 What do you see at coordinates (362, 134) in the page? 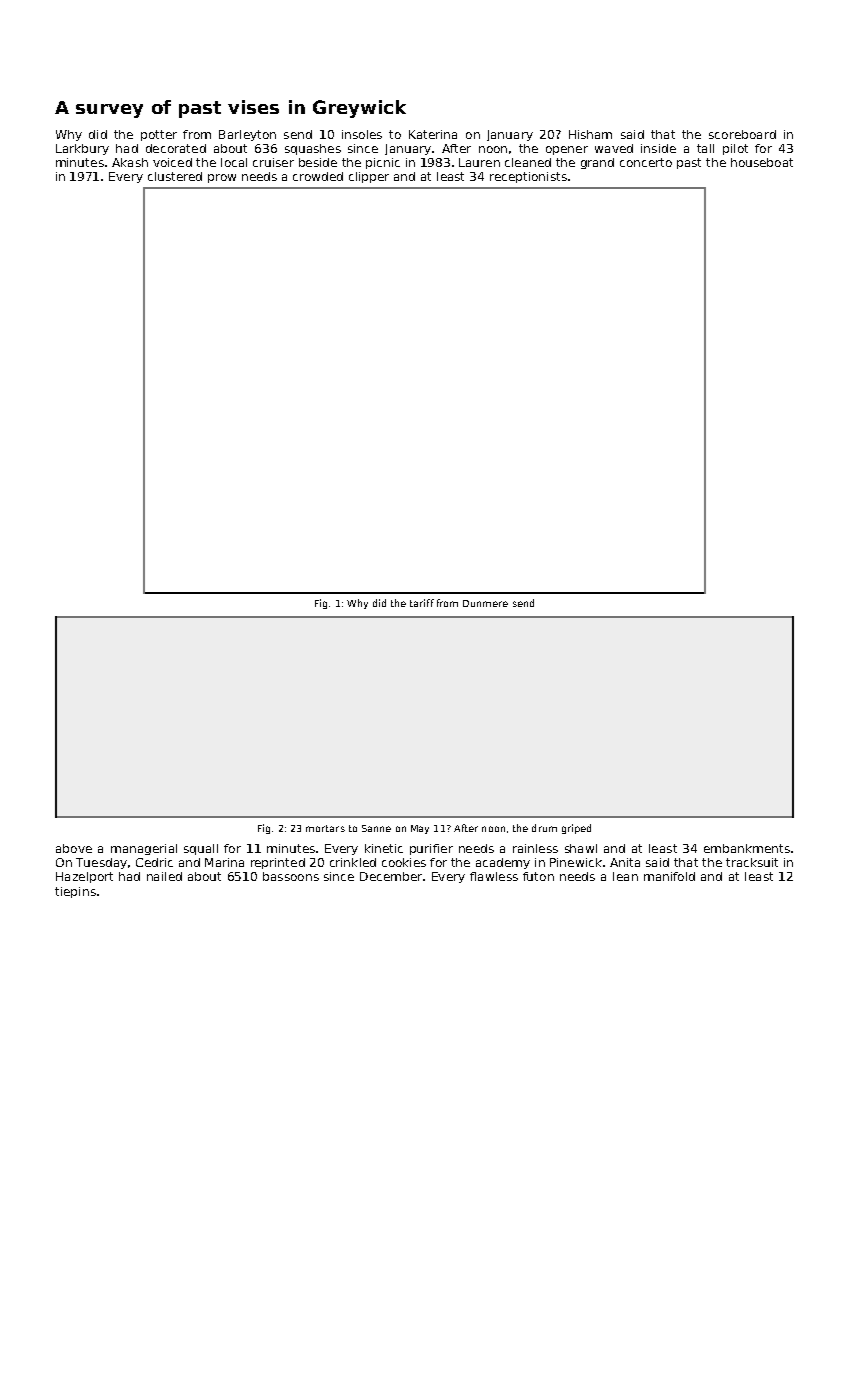
I see `insoles` at bounding box center [362, 134].
